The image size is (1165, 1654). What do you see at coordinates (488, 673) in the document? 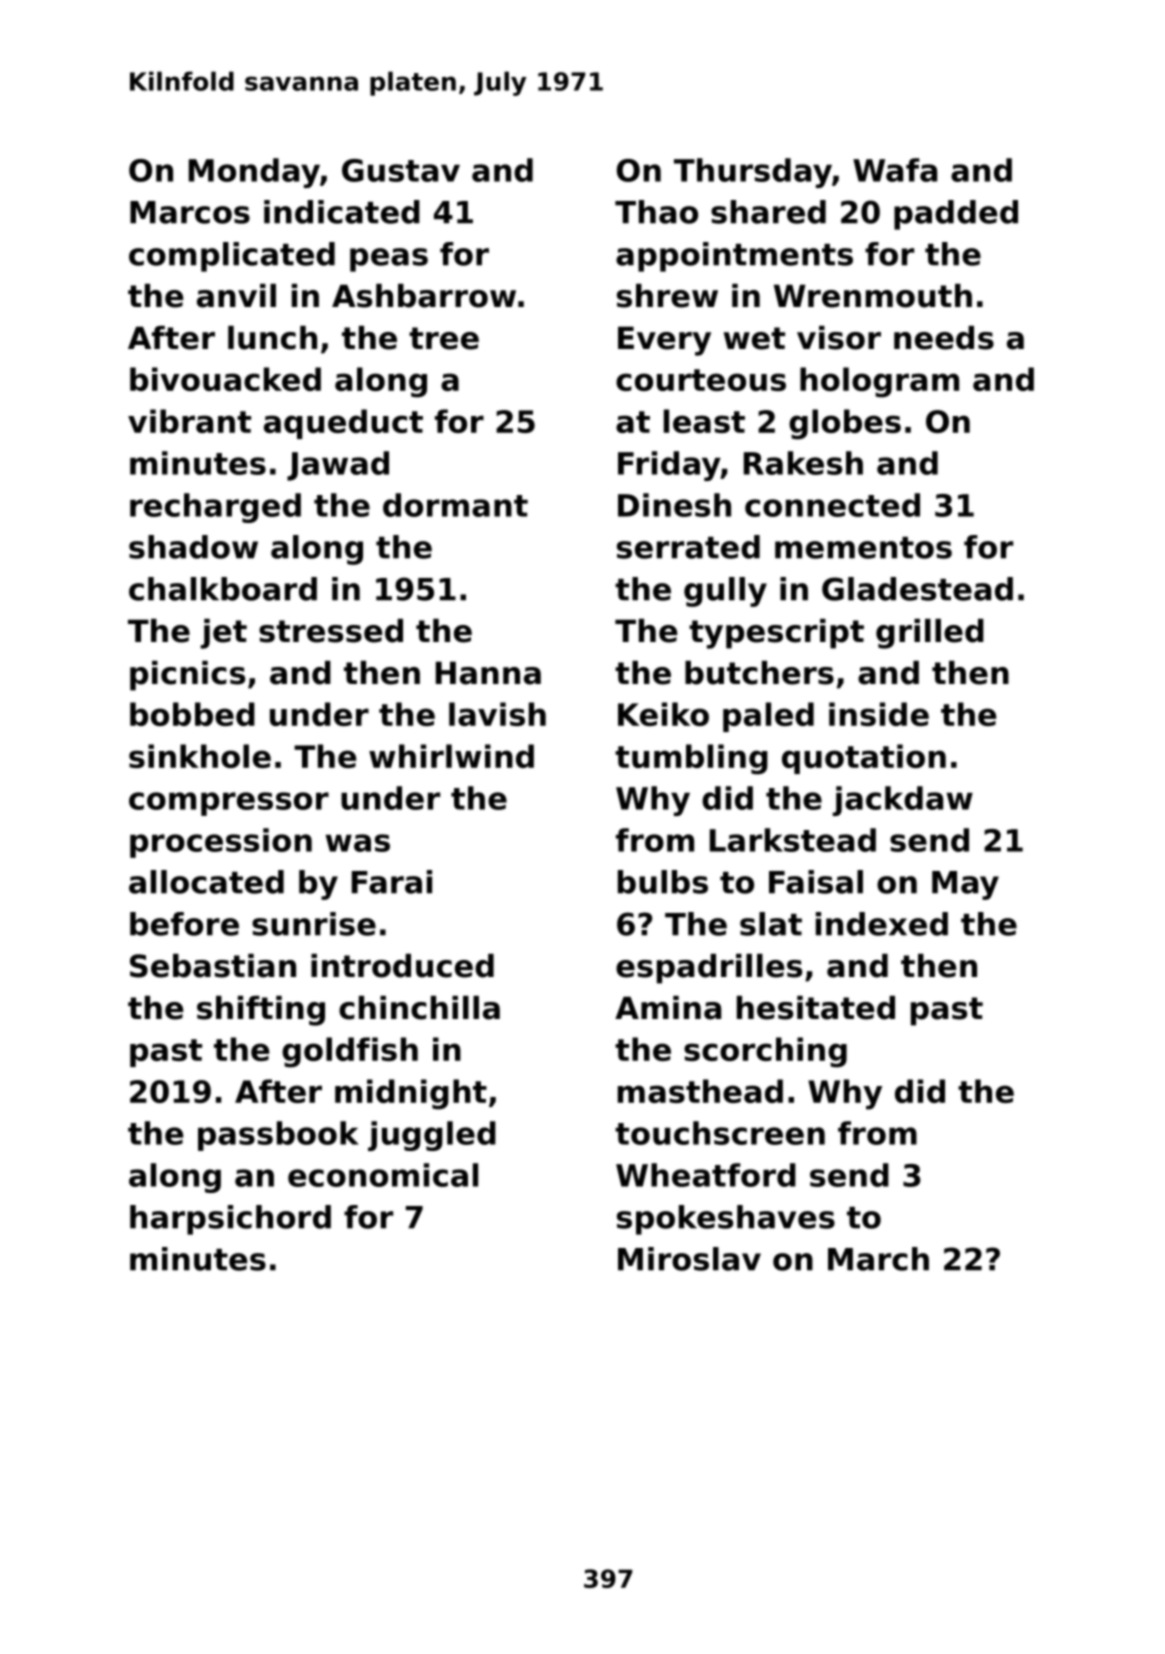
I see `Hanna` at bounding box center [488, 673].
